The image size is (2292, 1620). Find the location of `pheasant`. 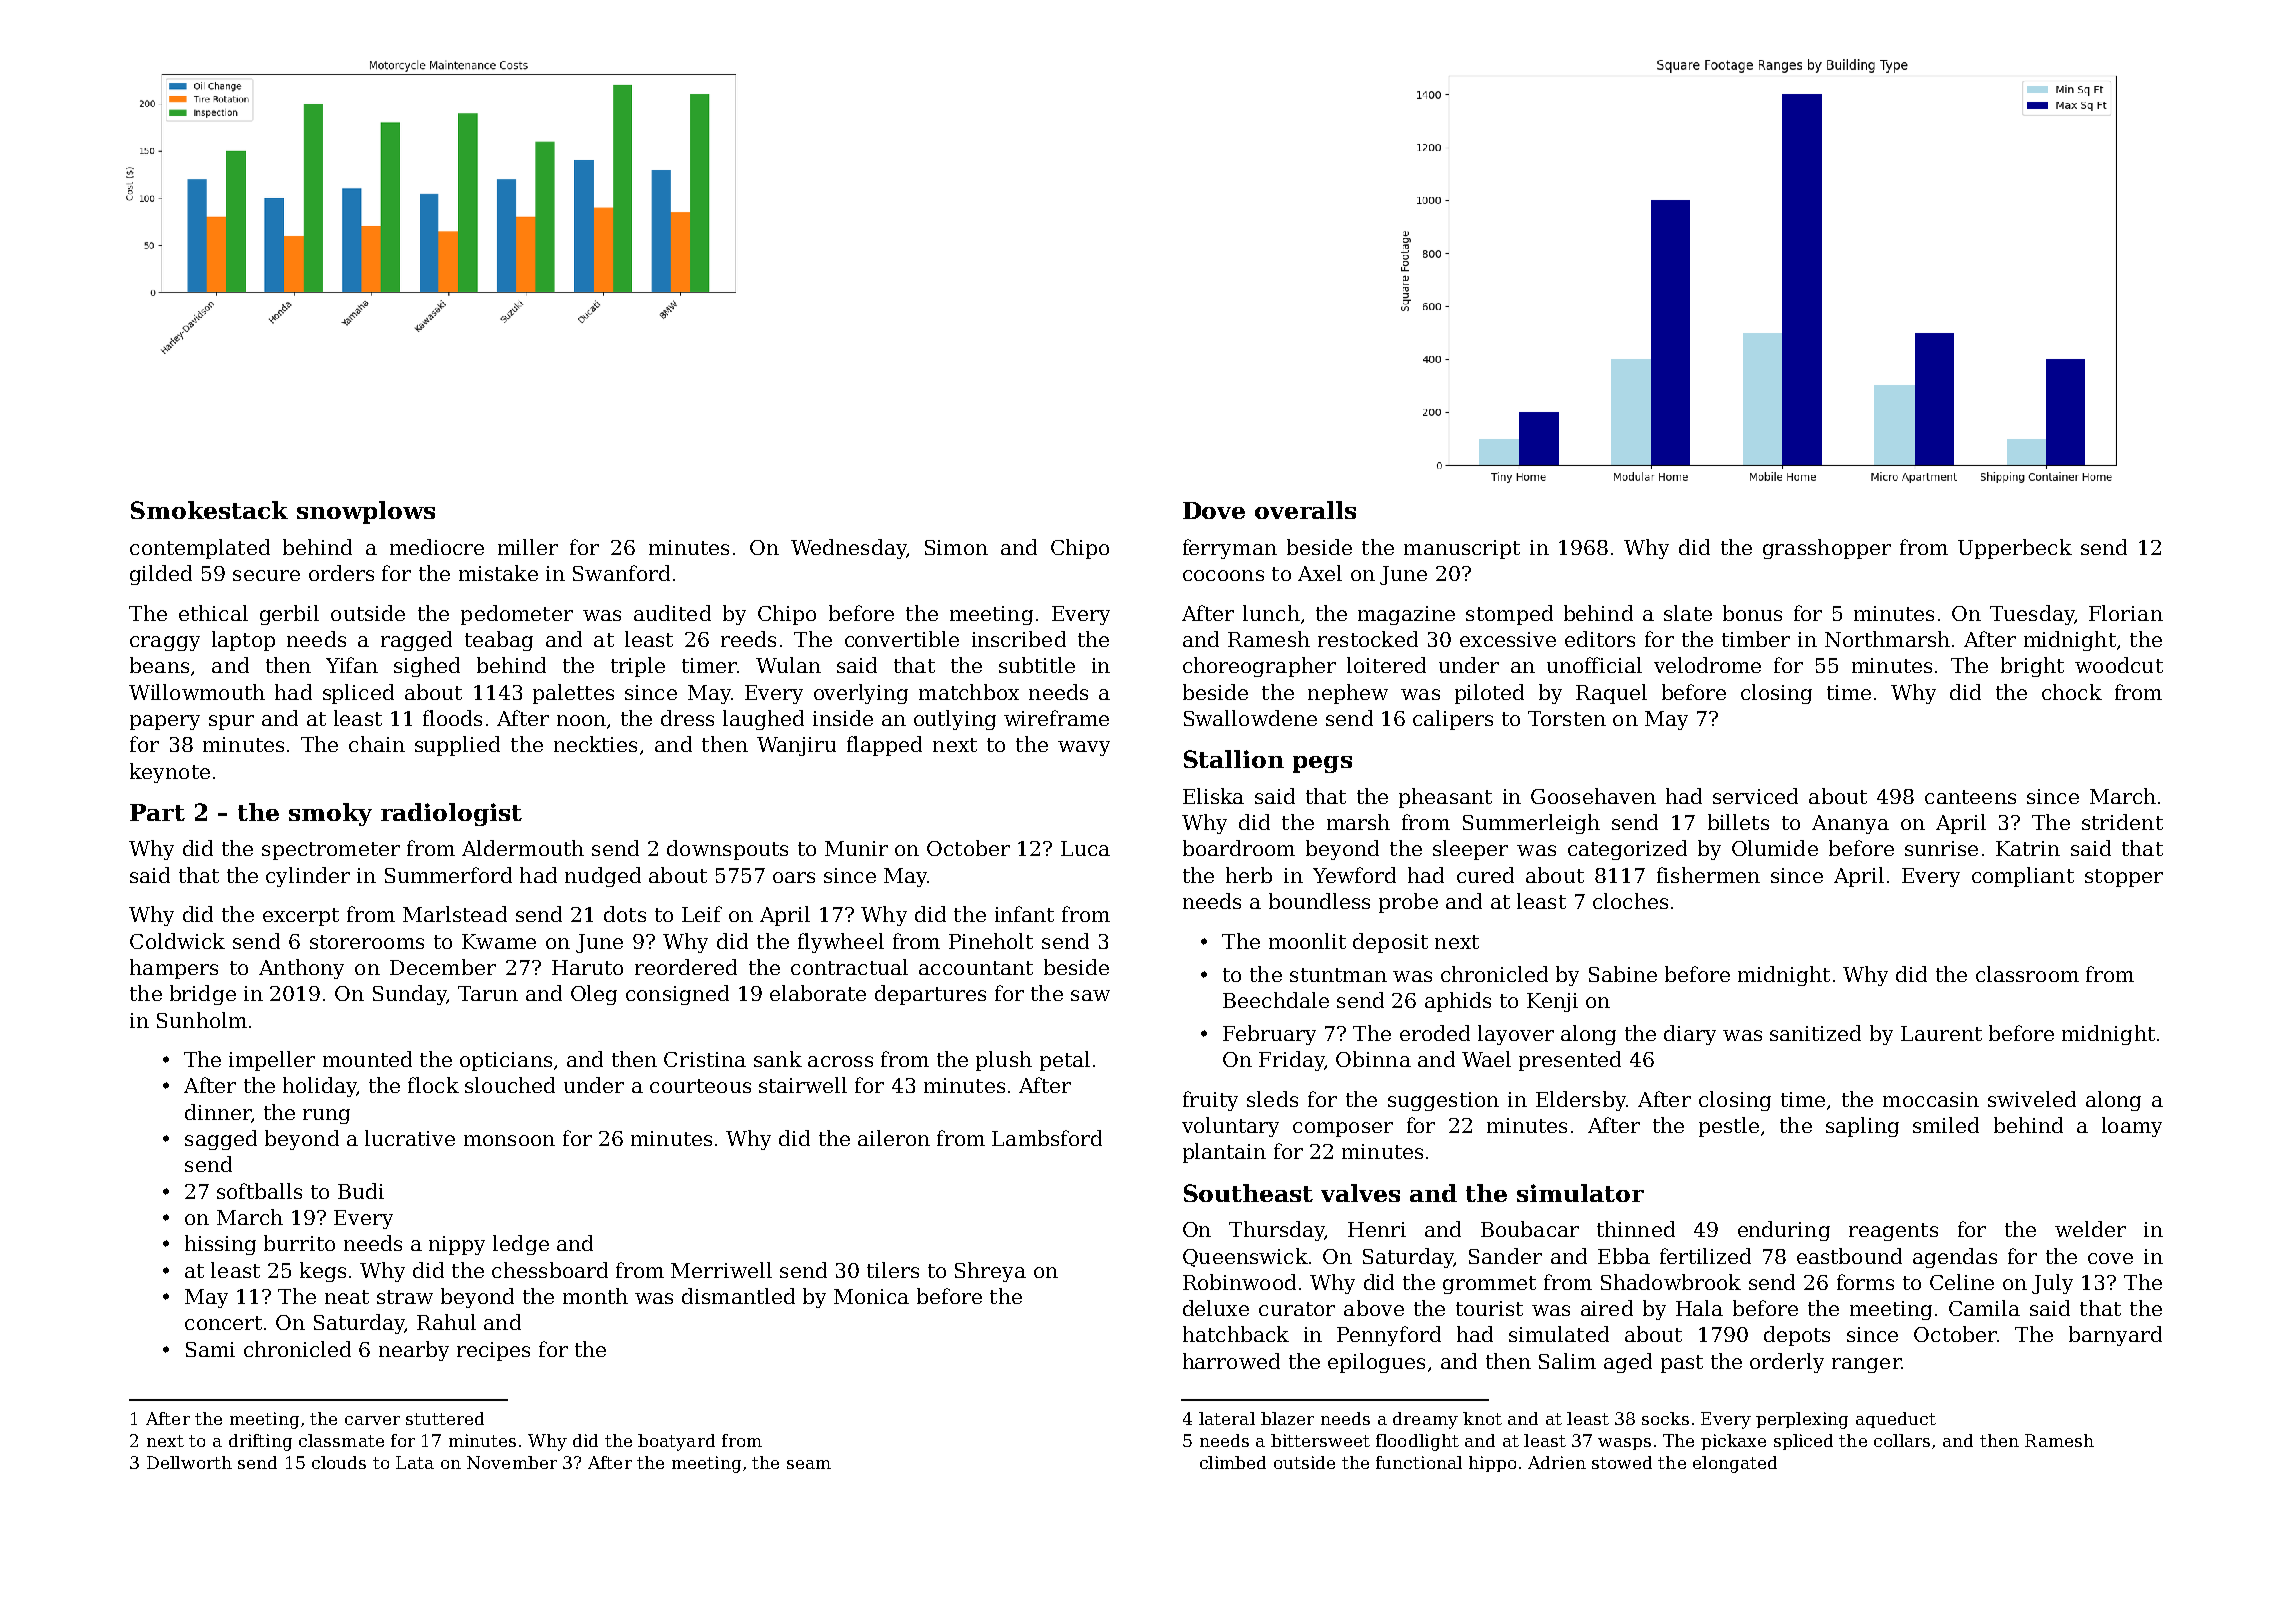

pheasant is located at coordinates (1445, 798).
